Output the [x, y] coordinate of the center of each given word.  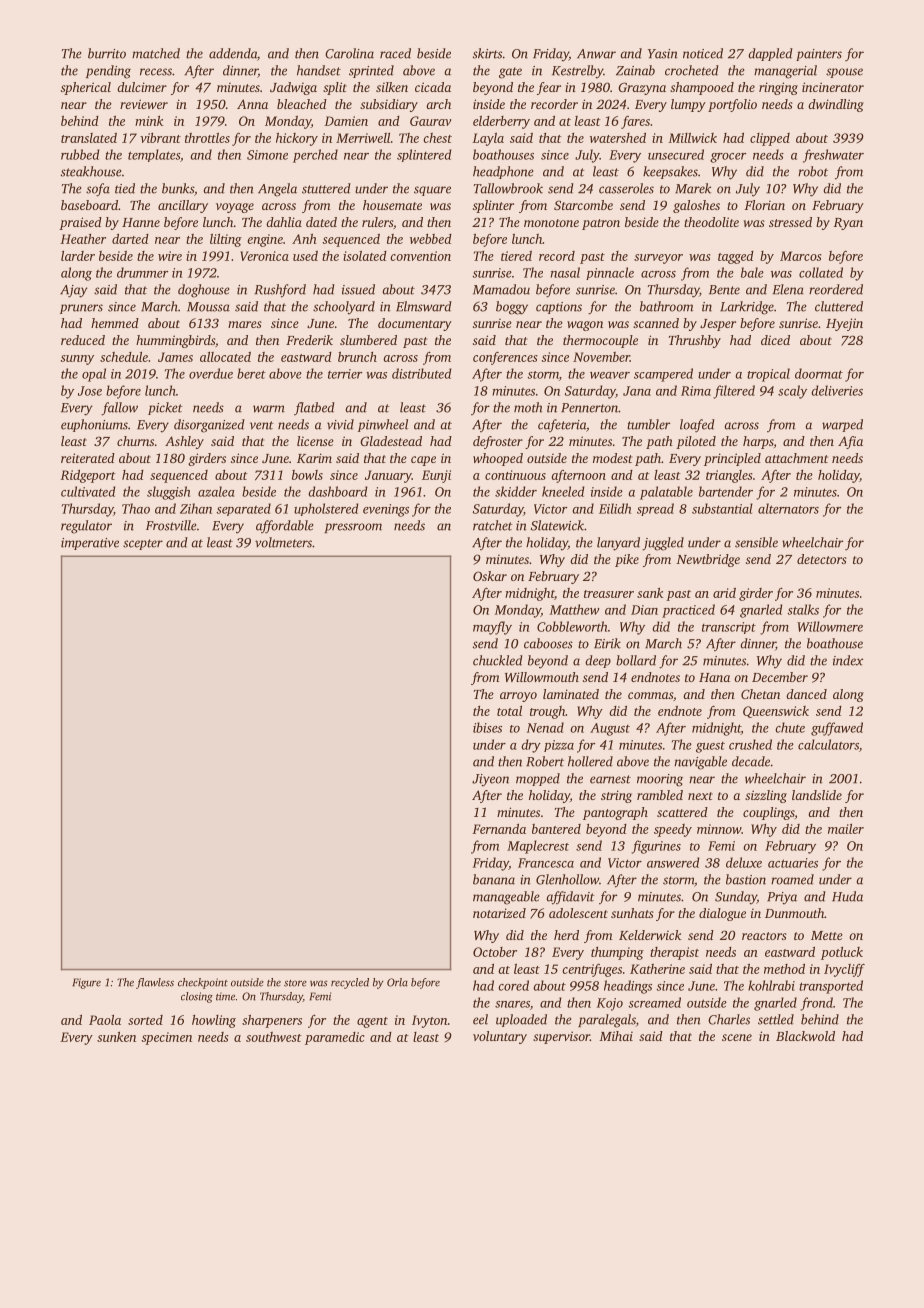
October [495, 952]
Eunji [436, 476]
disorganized [209, 426]
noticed [703, 53]
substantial [722, 508]
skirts [487, 53]
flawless [155, 983]
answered [673, 862]
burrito [107, 53]
